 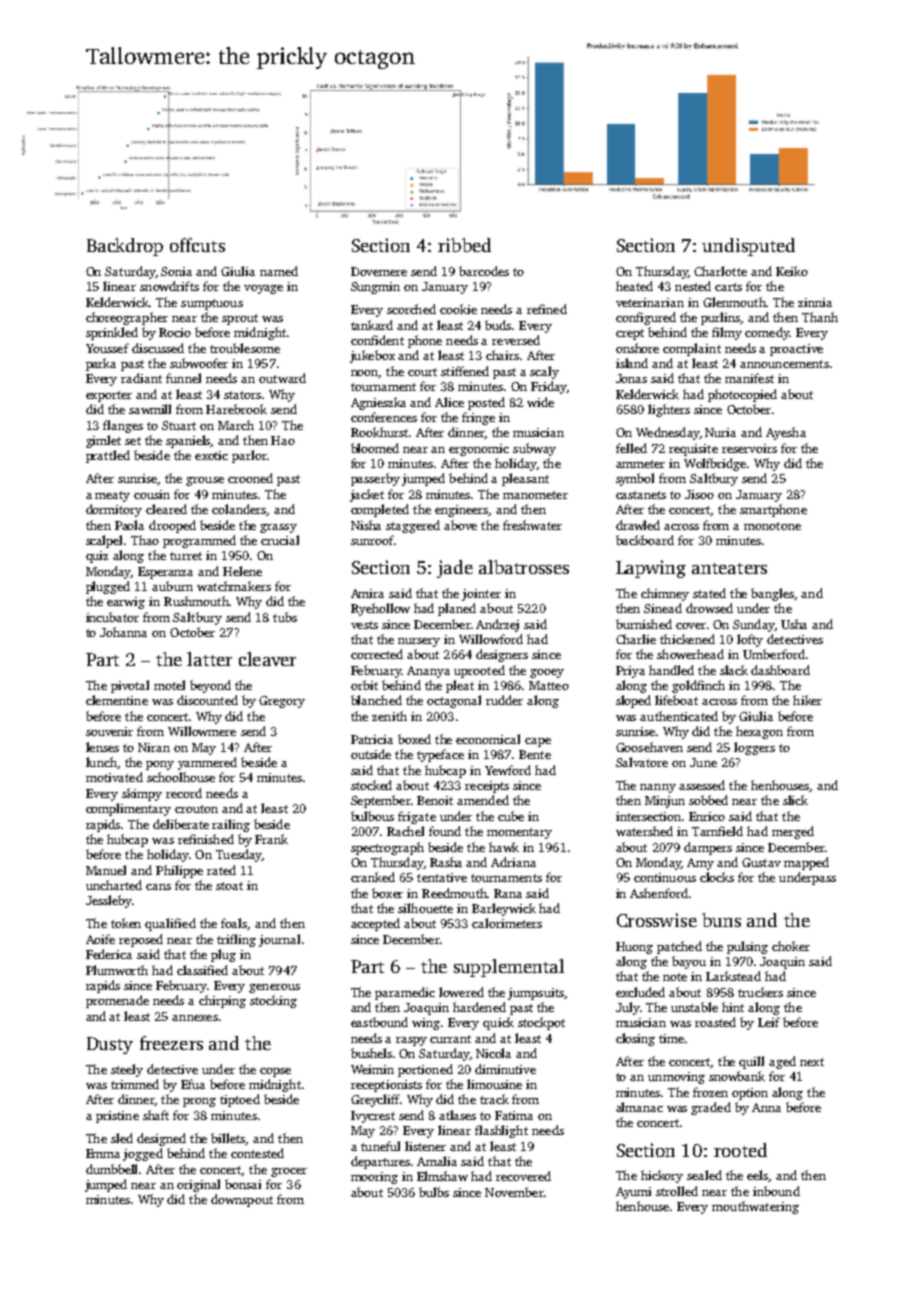 What do you see at coordinates (458, 309) in the page?
I see `cookie` at bounding box center [458, 309].
